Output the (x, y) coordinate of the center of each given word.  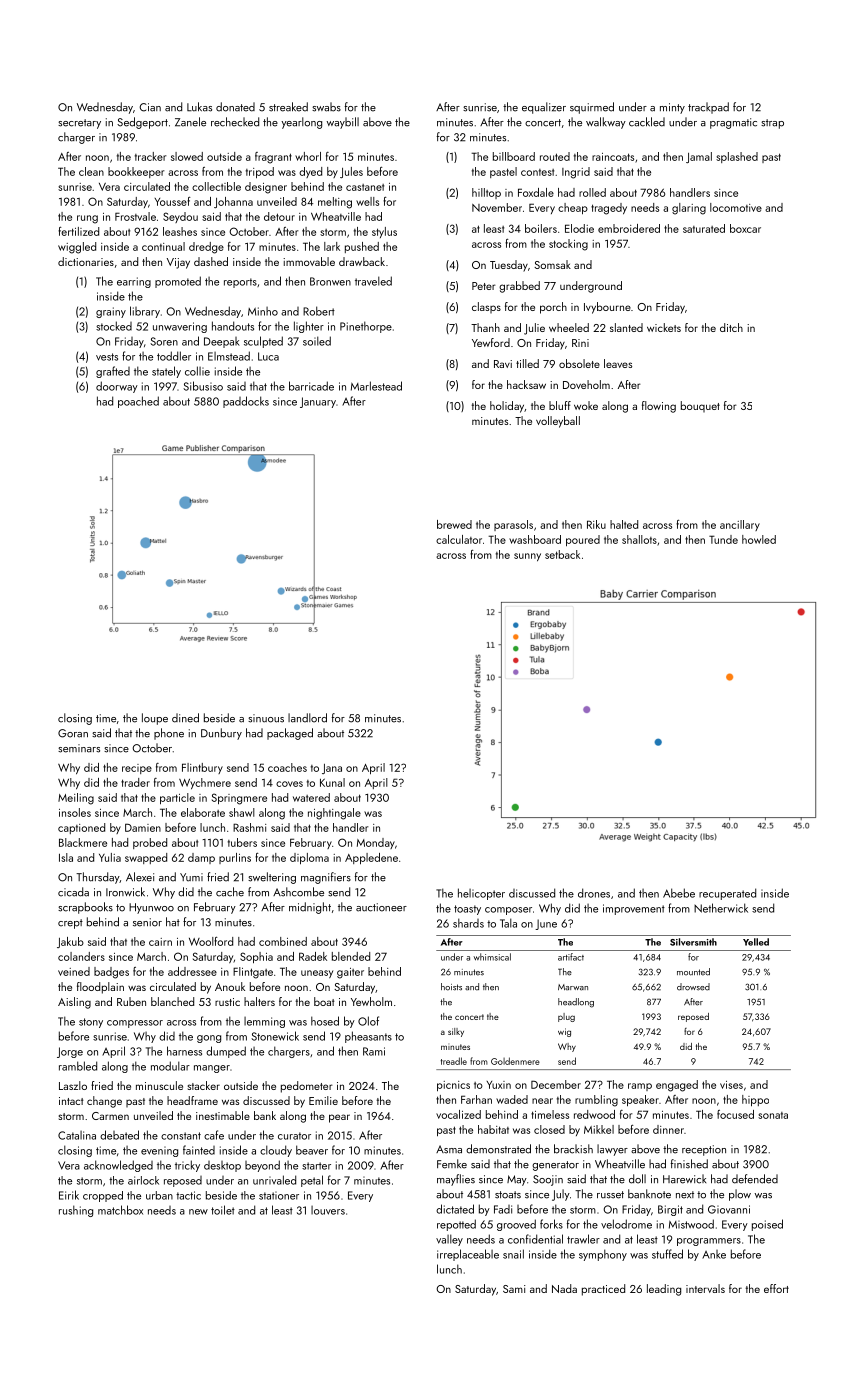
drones (594, 893)
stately (166, 372)
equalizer (544, 108)
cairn (160, 942)
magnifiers (326, 878)
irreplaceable (468, 1255)
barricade (311, 386)
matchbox (120, 1210)
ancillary (740, 525)
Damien (143, 827)
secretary (79, 124)
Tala (508, 923)
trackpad (708, 108)
